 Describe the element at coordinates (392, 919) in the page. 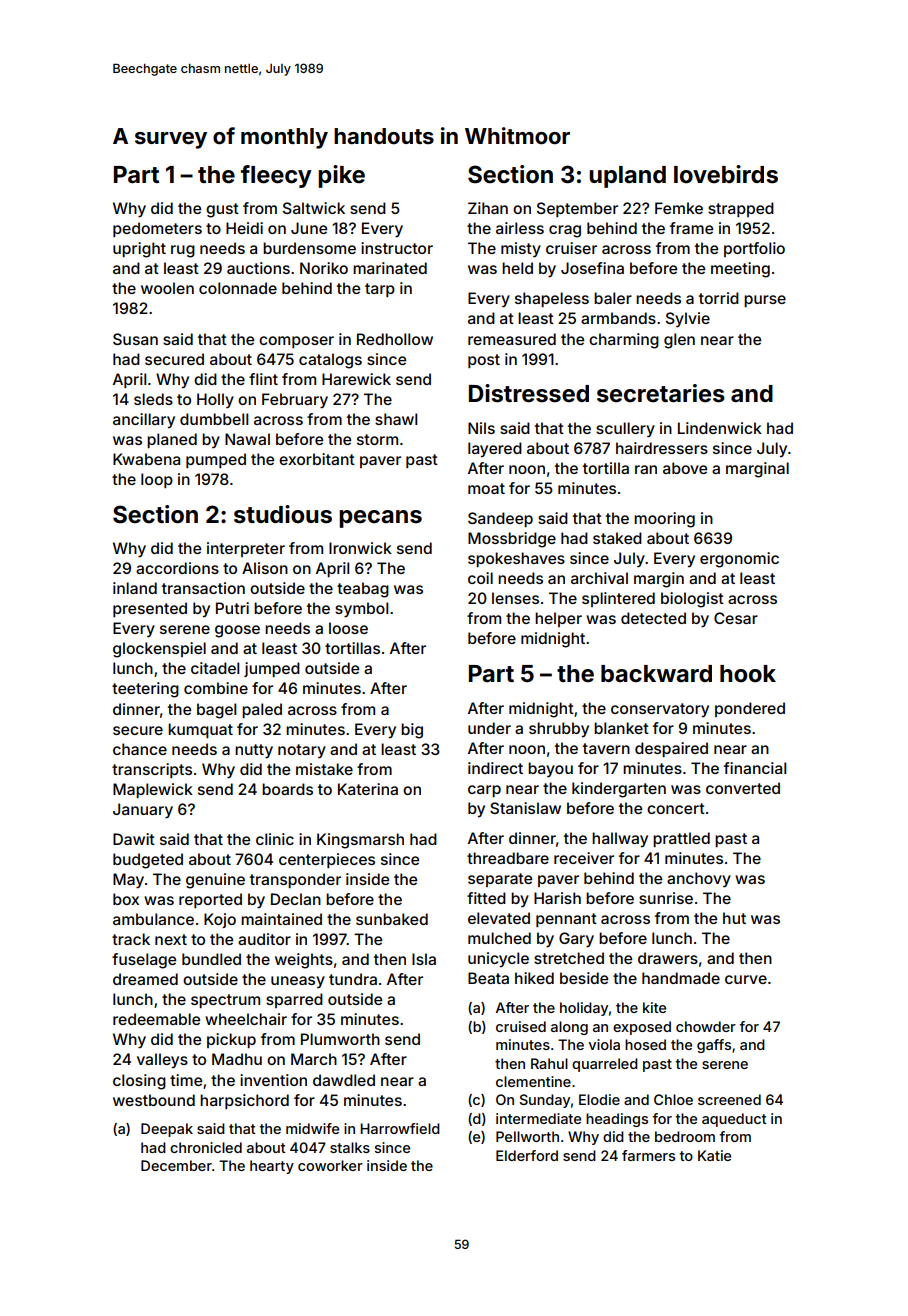

I see `sunbaked` at that location.
